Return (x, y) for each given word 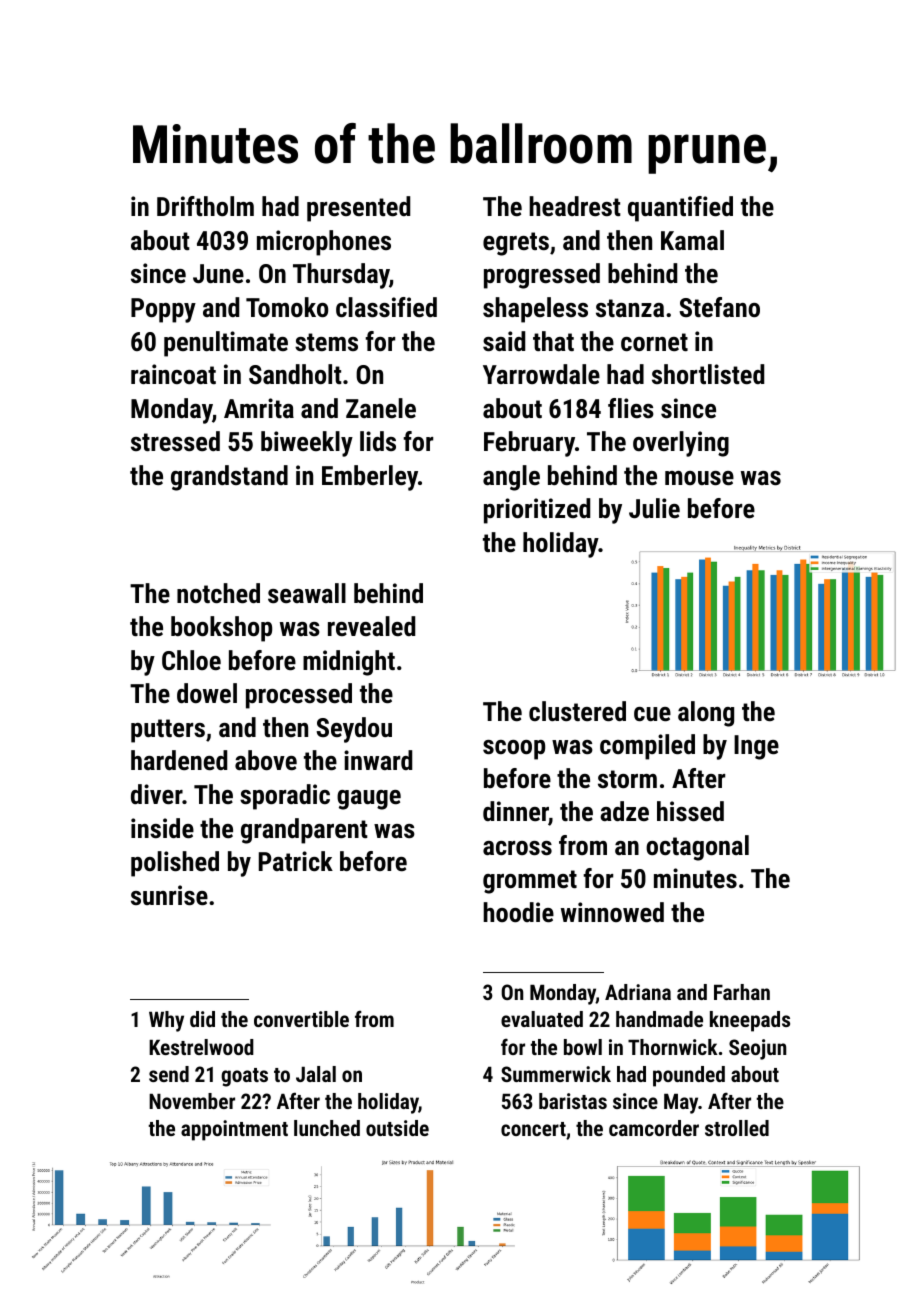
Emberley (370, 478)
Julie (654, 508)
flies (631, 408)
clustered (577, 711)
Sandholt (295, 374)
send (169, 1074)
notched (218, 593)
